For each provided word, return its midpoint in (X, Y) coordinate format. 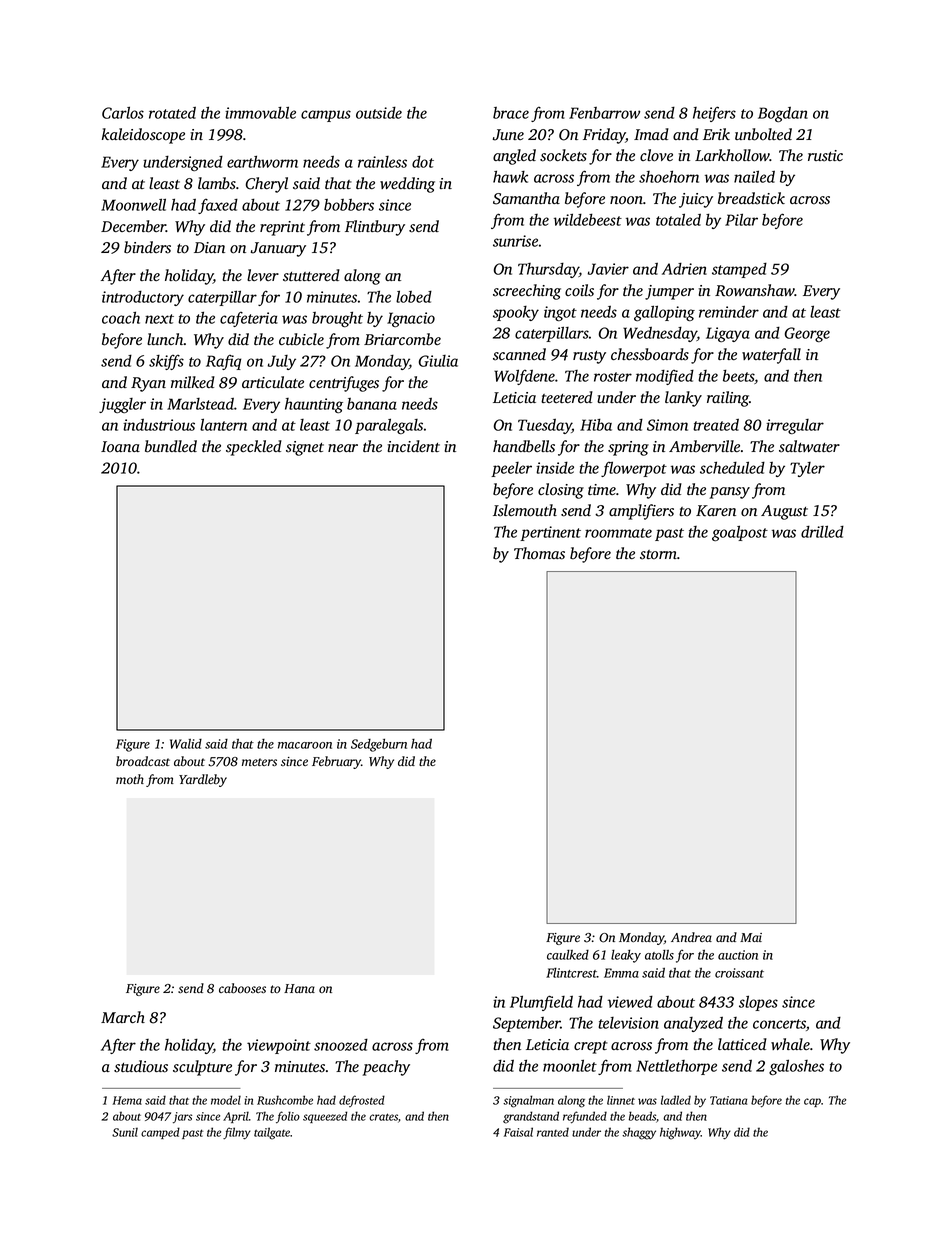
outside (379, 113)
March (123, 1017)
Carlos (123, 112)
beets (739, 377)
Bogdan (783, 114)
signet (305, 448)
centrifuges (344, 384)
